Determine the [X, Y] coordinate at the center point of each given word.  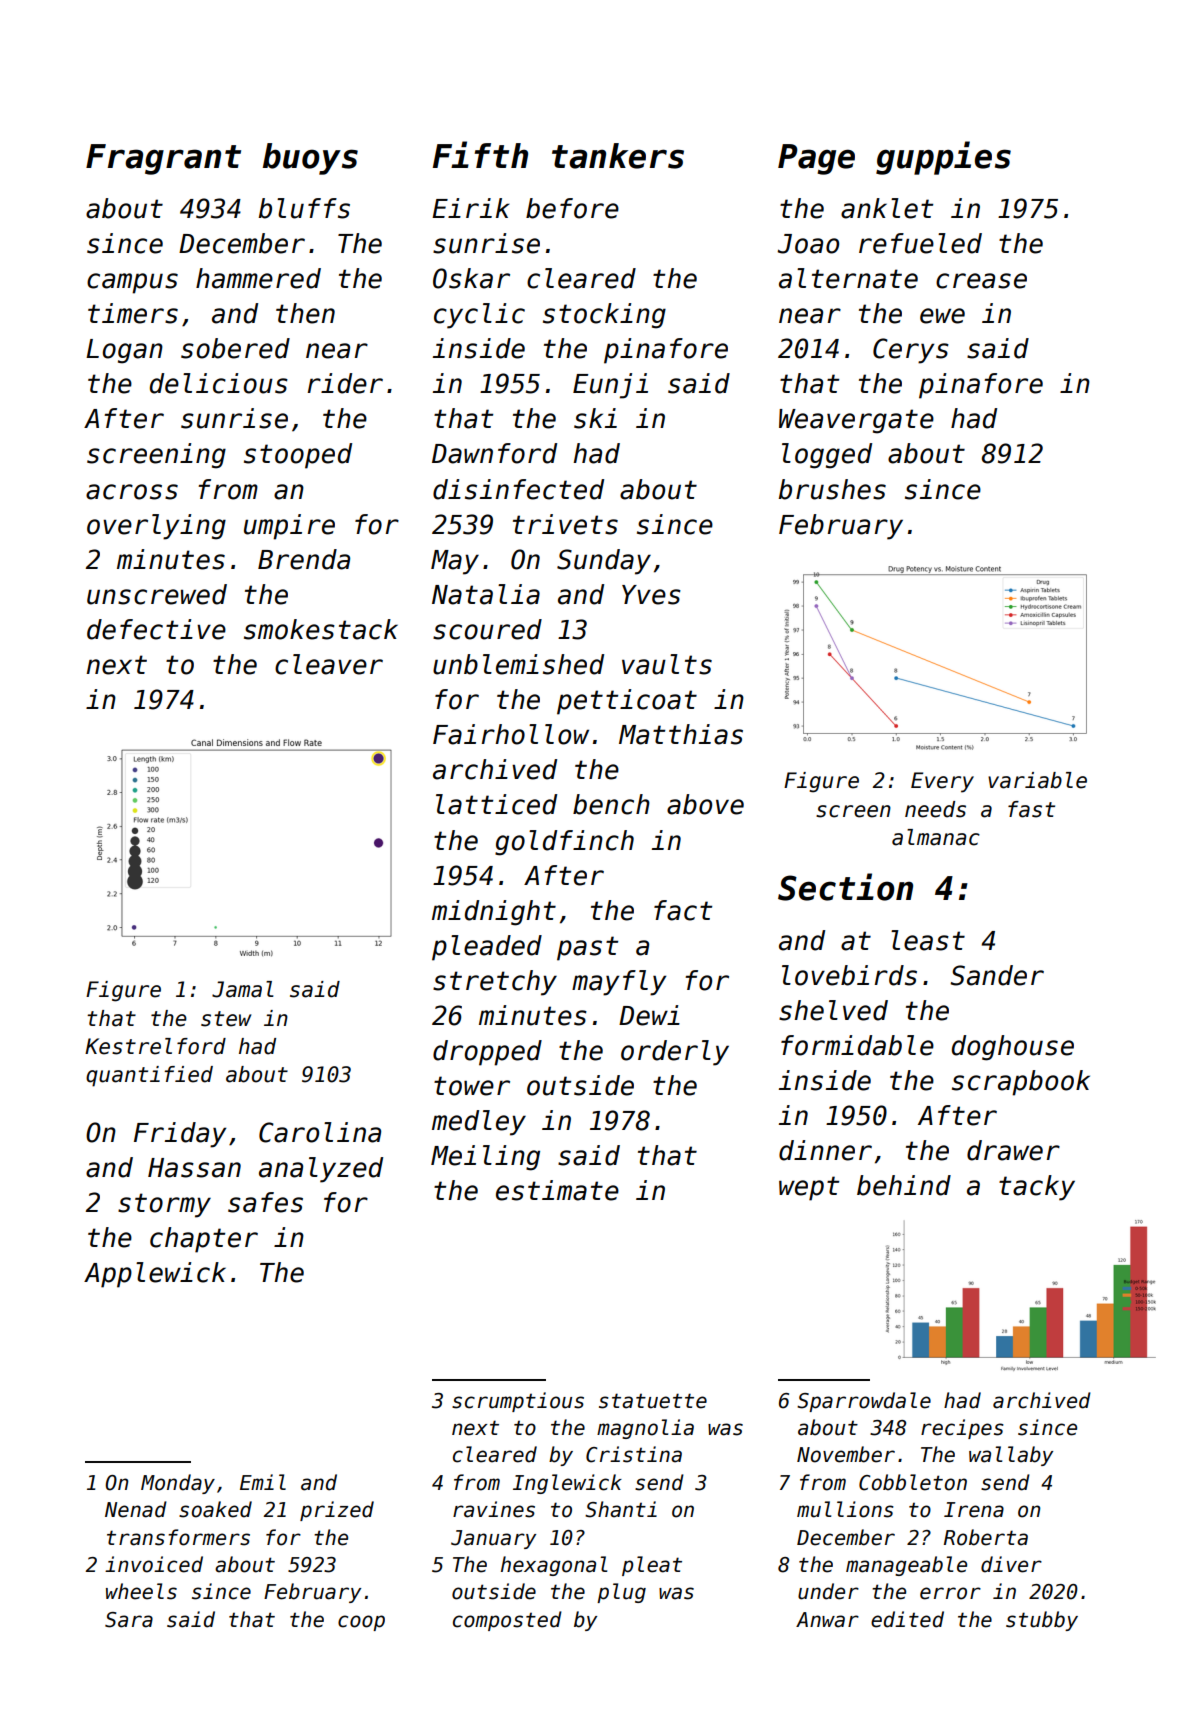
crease [981, 281]
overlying [156, 527]
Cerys [911, 351]
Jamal [243, 989]
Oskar [471, 278]
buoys [310, 159]
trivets [565, 524]
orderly [675, 1053]
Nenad [136, 1509]
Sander [997, 975]
